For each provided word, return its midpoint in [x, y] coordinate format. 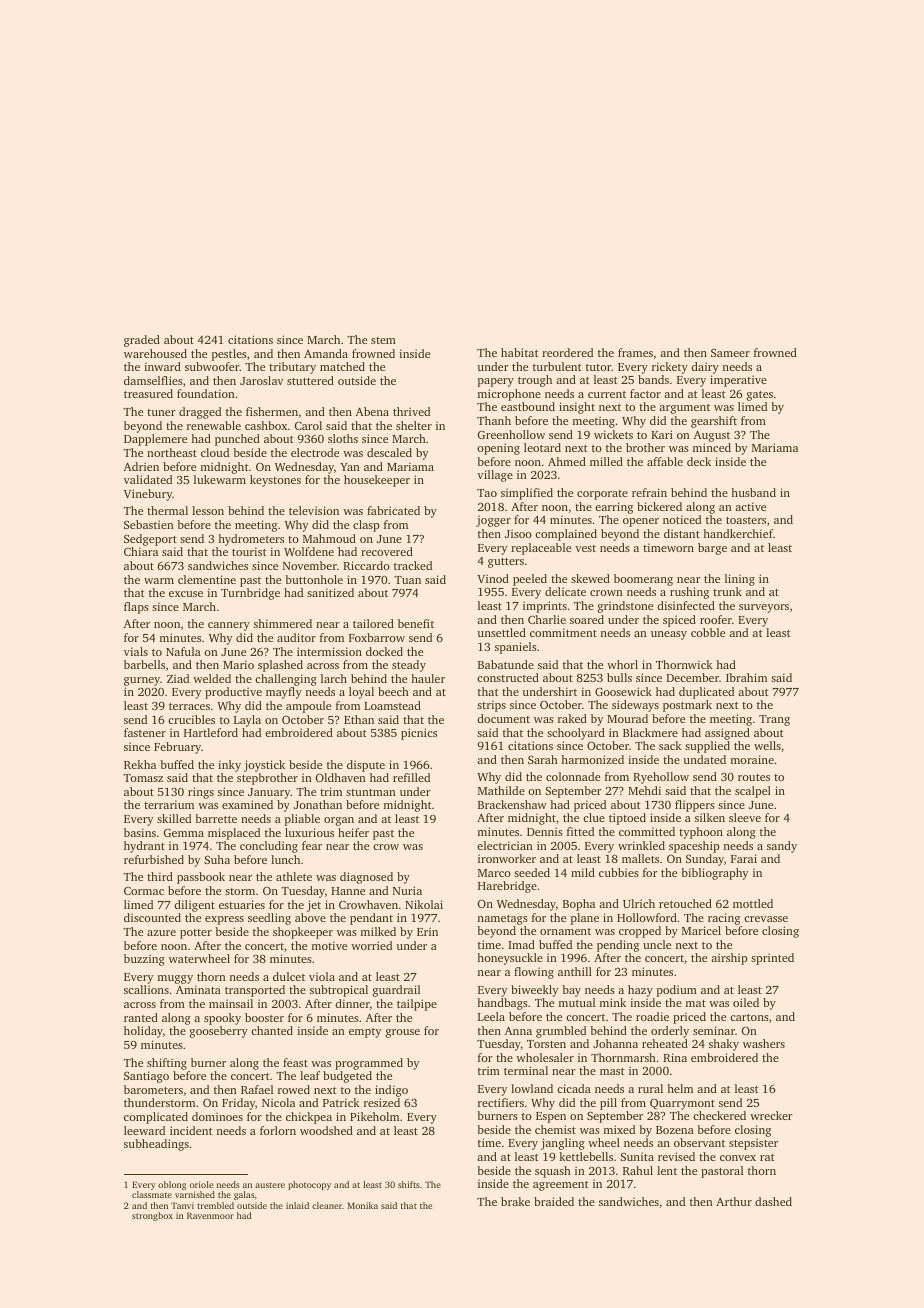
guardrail [396, 991]
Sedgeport [150, 540]
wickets [613, 434]
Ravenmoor [210, 1215]
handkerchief [738, 533]
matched [342, 366]
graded [142, 341]
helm [680, 1088]
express [224, 920]
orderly [670, 1032]
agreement [561, 1186]
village [495, 476]
